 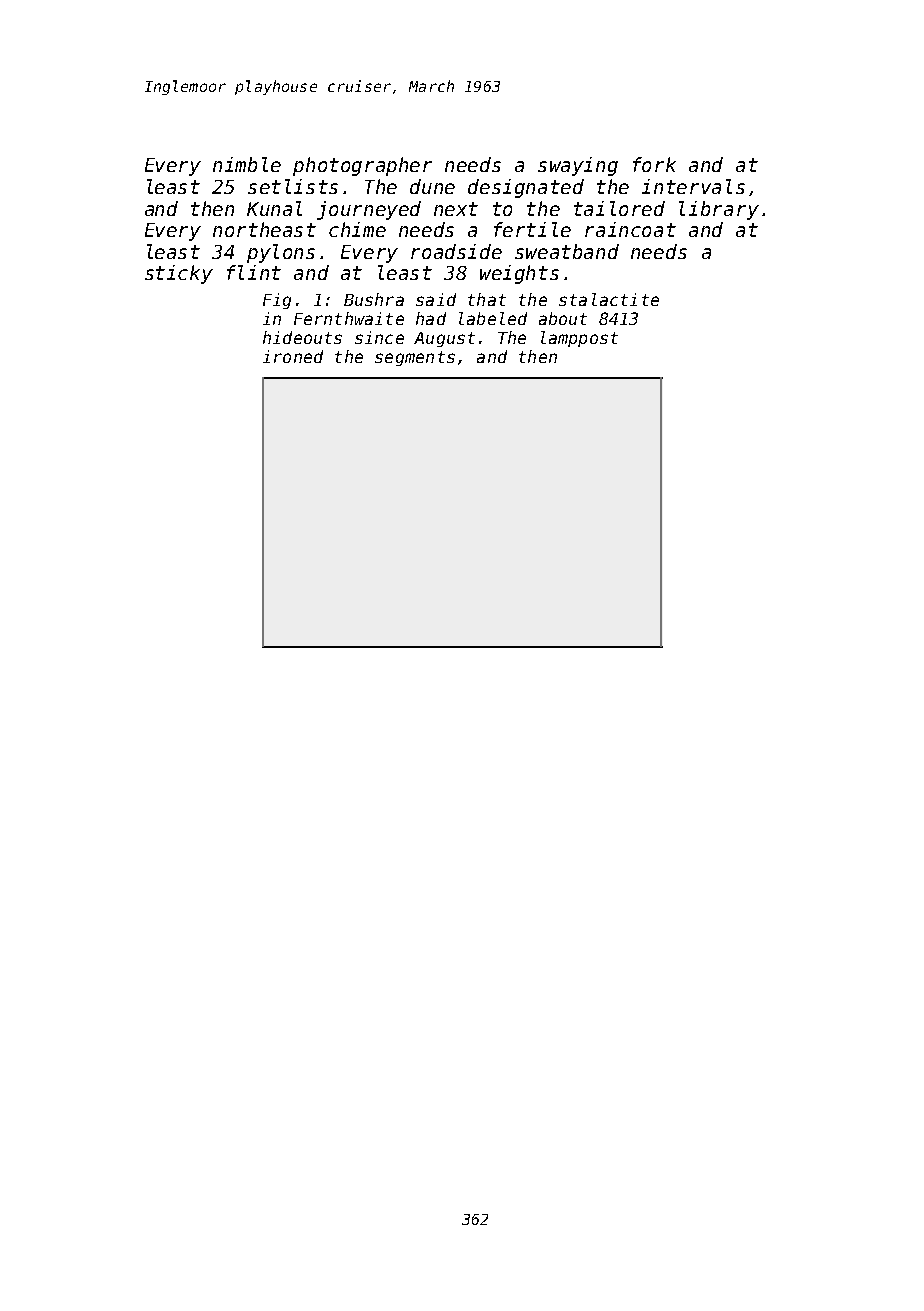 What do you see at coordinates (432, 186) in the screenshot?
I see `dune` at bounding box center [432, 186].
